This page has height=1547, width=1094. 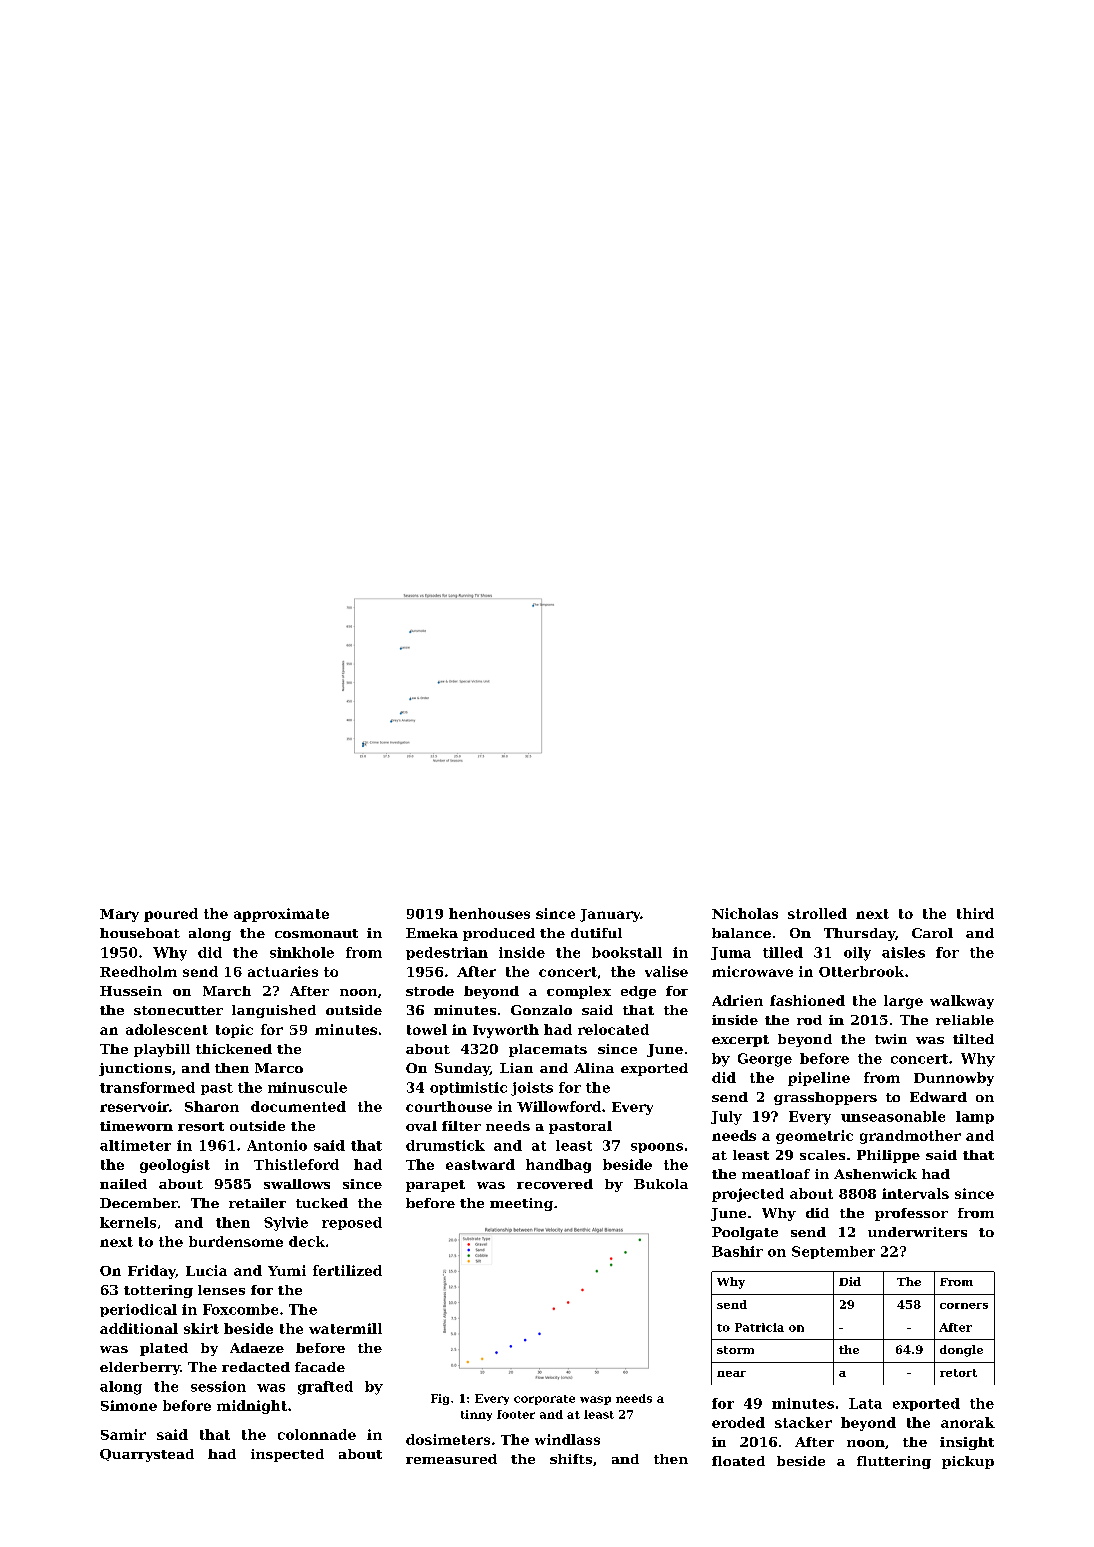 What do you see at coordinates (752, 971) in the page?
I see `microwave` at bounding box center [752, 971].
